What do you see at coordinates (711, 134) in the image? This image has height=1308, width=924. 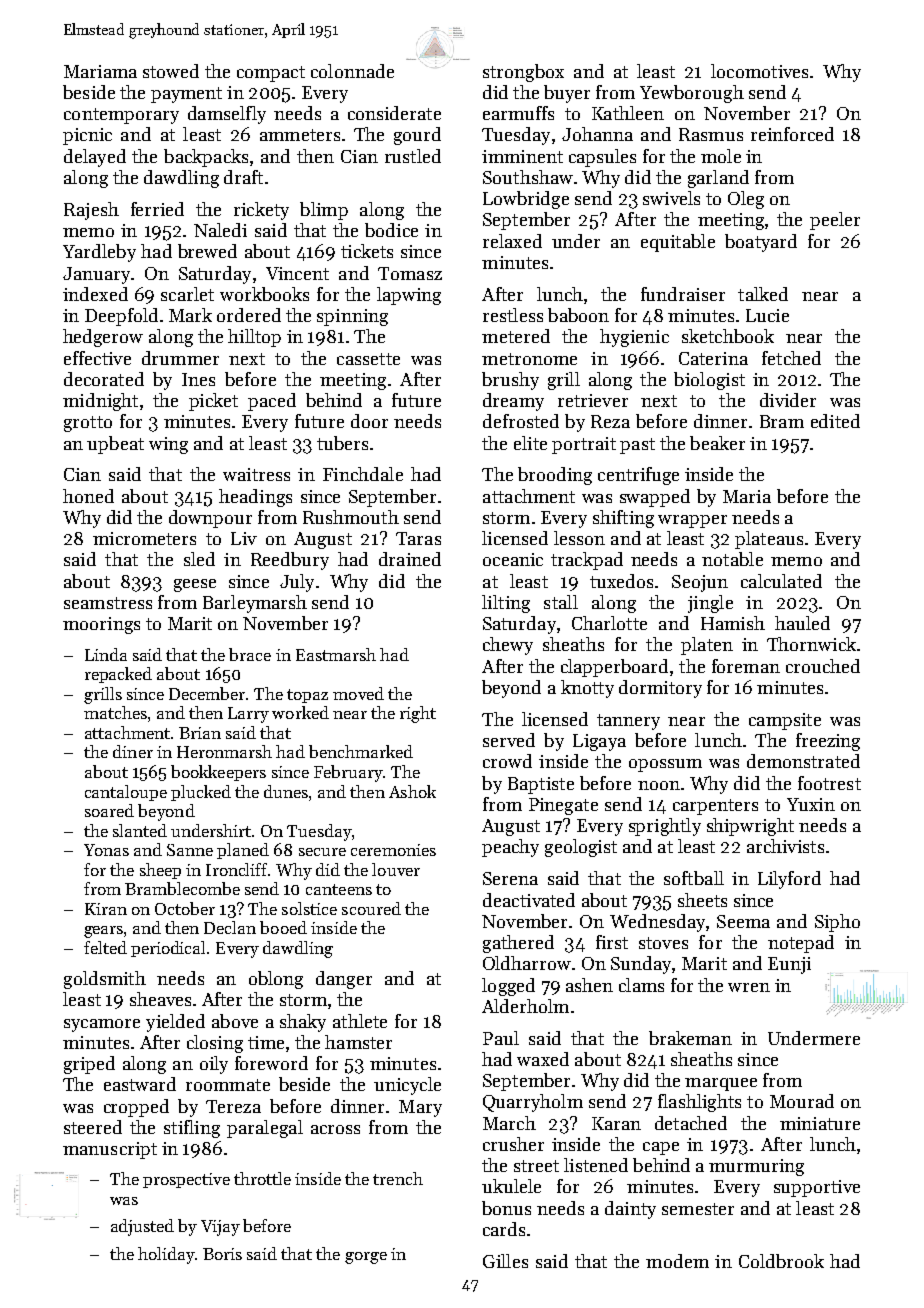 I see `Rasmus` at bounding box center [711, 134].
